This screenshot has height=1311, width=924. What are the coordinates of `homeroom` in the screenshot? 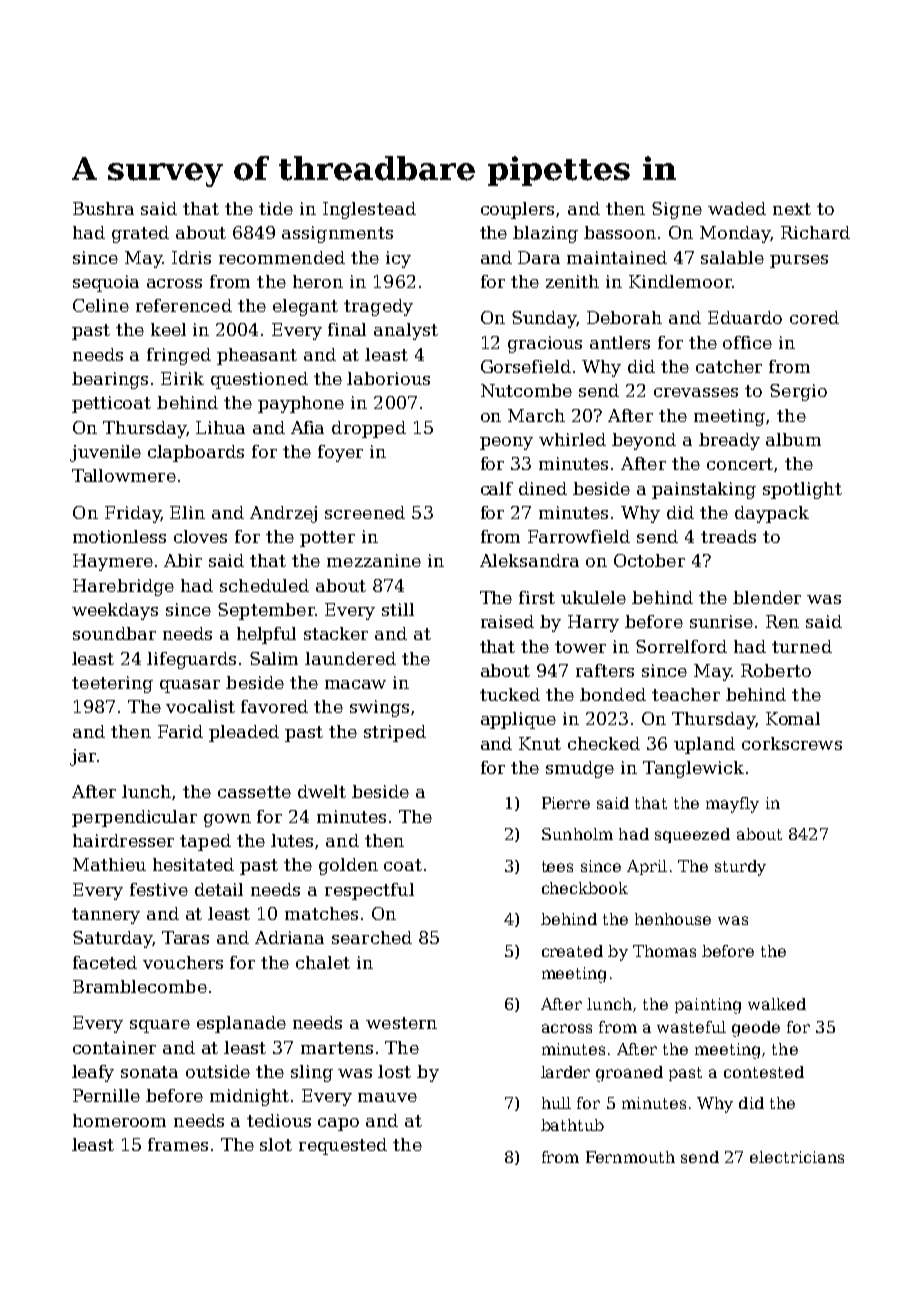 It's located at (119, 1120).
